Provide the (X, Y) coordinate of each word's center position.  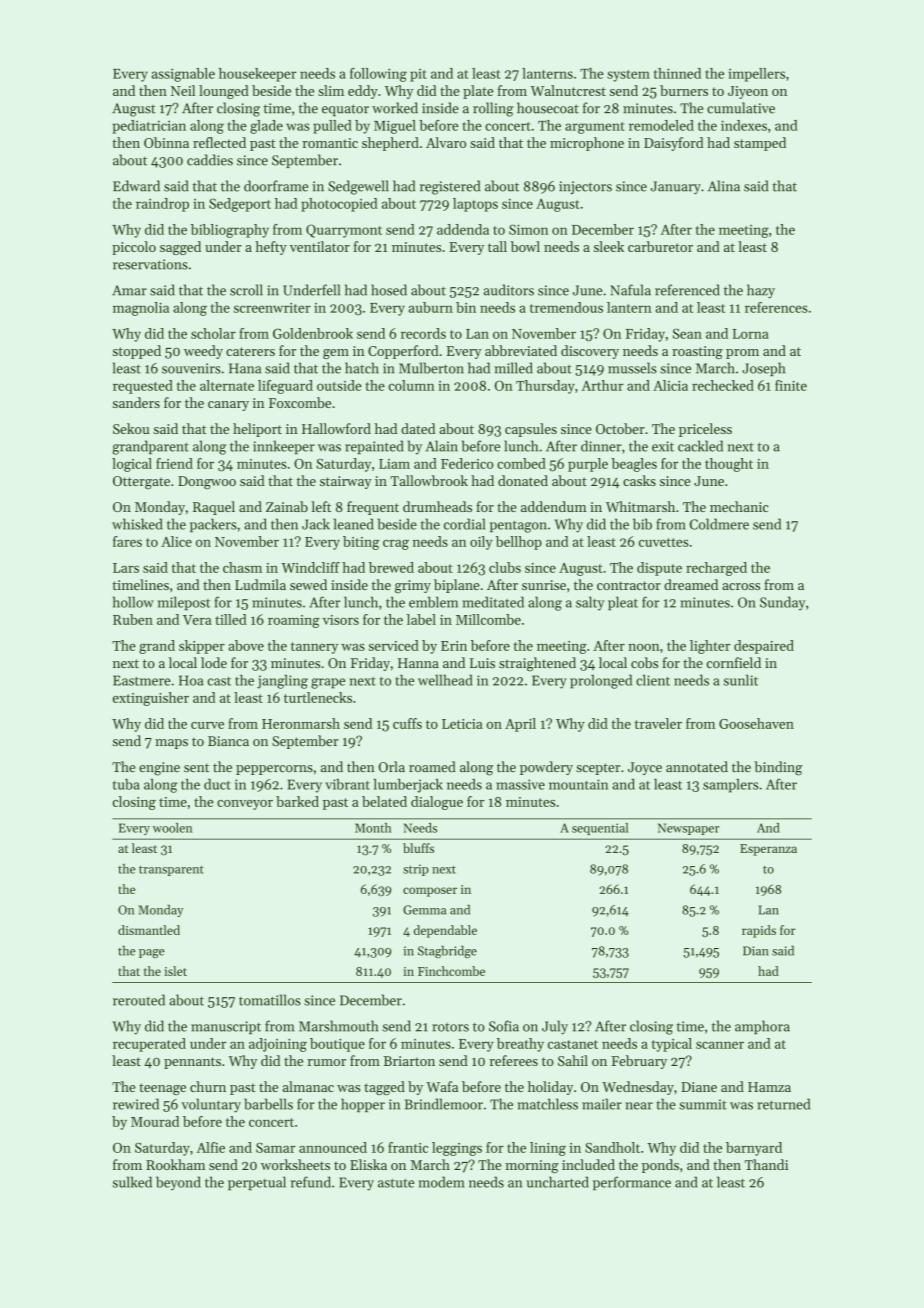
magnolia (141, 309)
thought (729, 465)
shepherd (390, 144)
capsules (531, 430)
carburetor (660, 246)
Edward (136, 186)
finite (791, 385)
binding (778, 768)
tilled (231, 619)
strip (416, 870)
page (151, 953)
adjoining (278, 1045)
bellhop (519, 543)
